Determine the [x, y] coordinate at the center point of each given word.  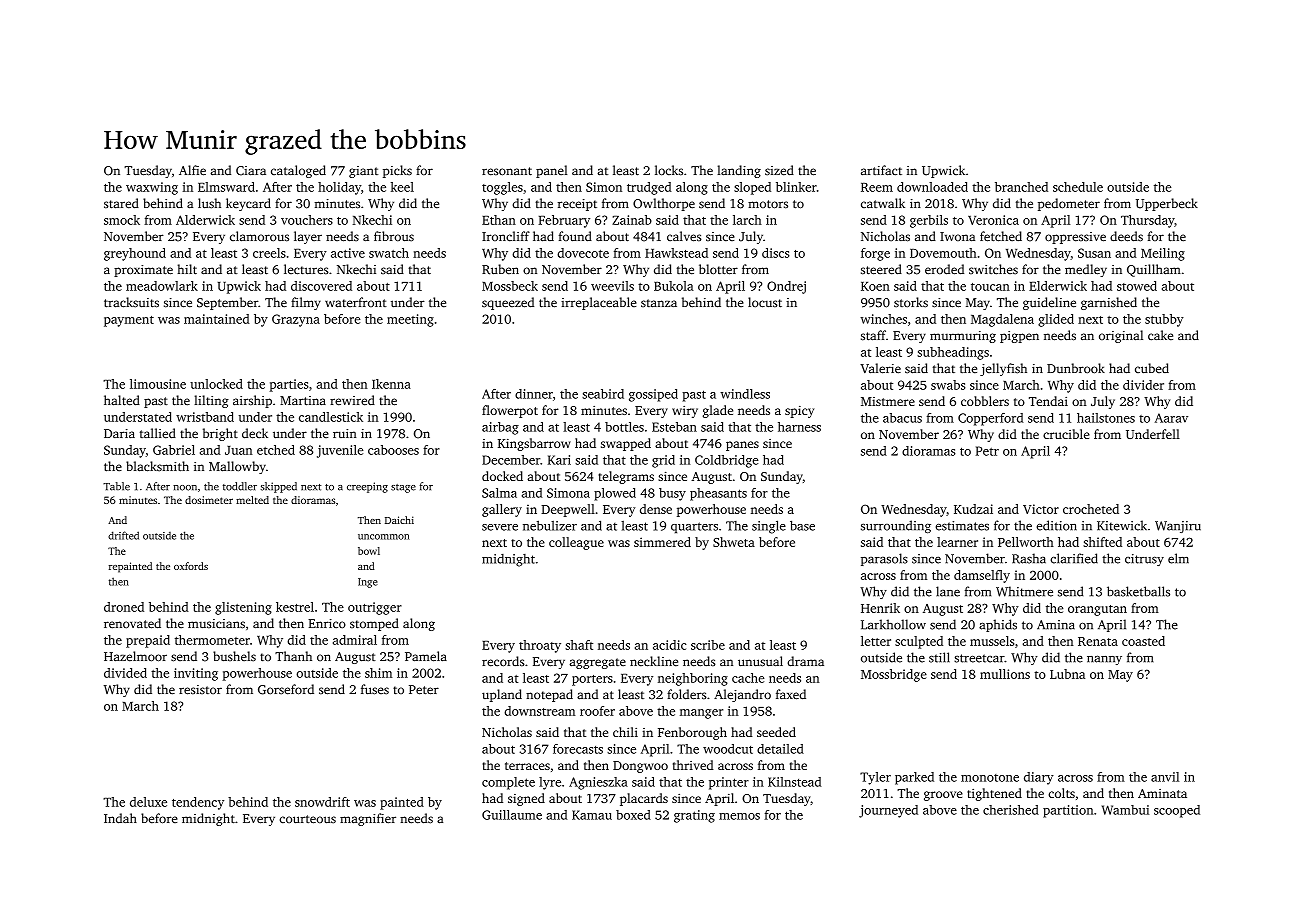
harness [799, 427]
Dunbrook [1076, 368]
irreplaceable [599, 303]
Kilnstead [794, 782]
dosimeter [209, 500]
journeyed [888, 811]
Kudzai [973, 509]
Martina [303, 401]
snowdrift [322, 802]
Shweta [734, 542]
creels [269, 253]
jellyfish [1003, 369]
